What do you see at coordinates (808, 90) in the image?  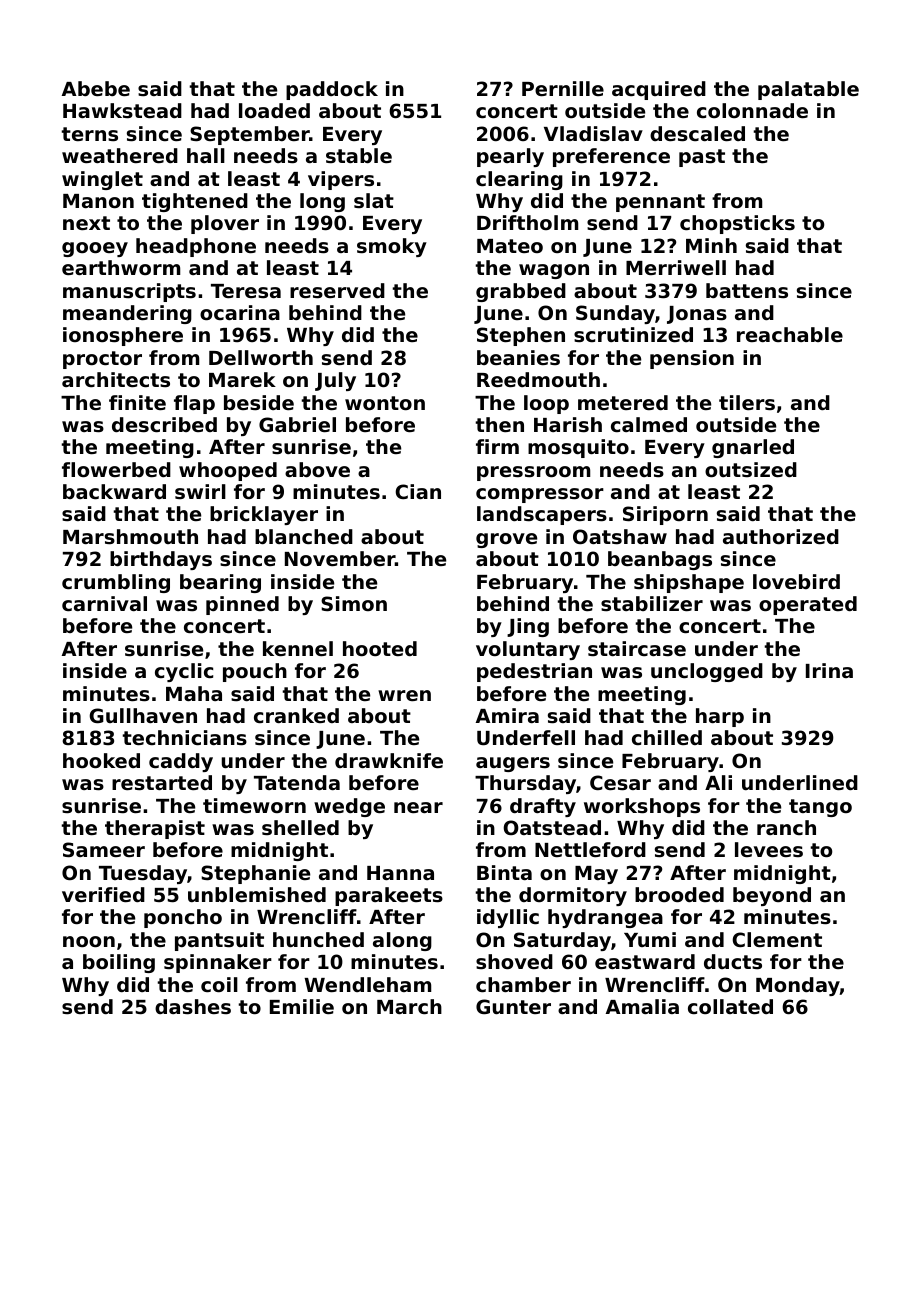 I see `palatable` at bounding box center [808, 90].
